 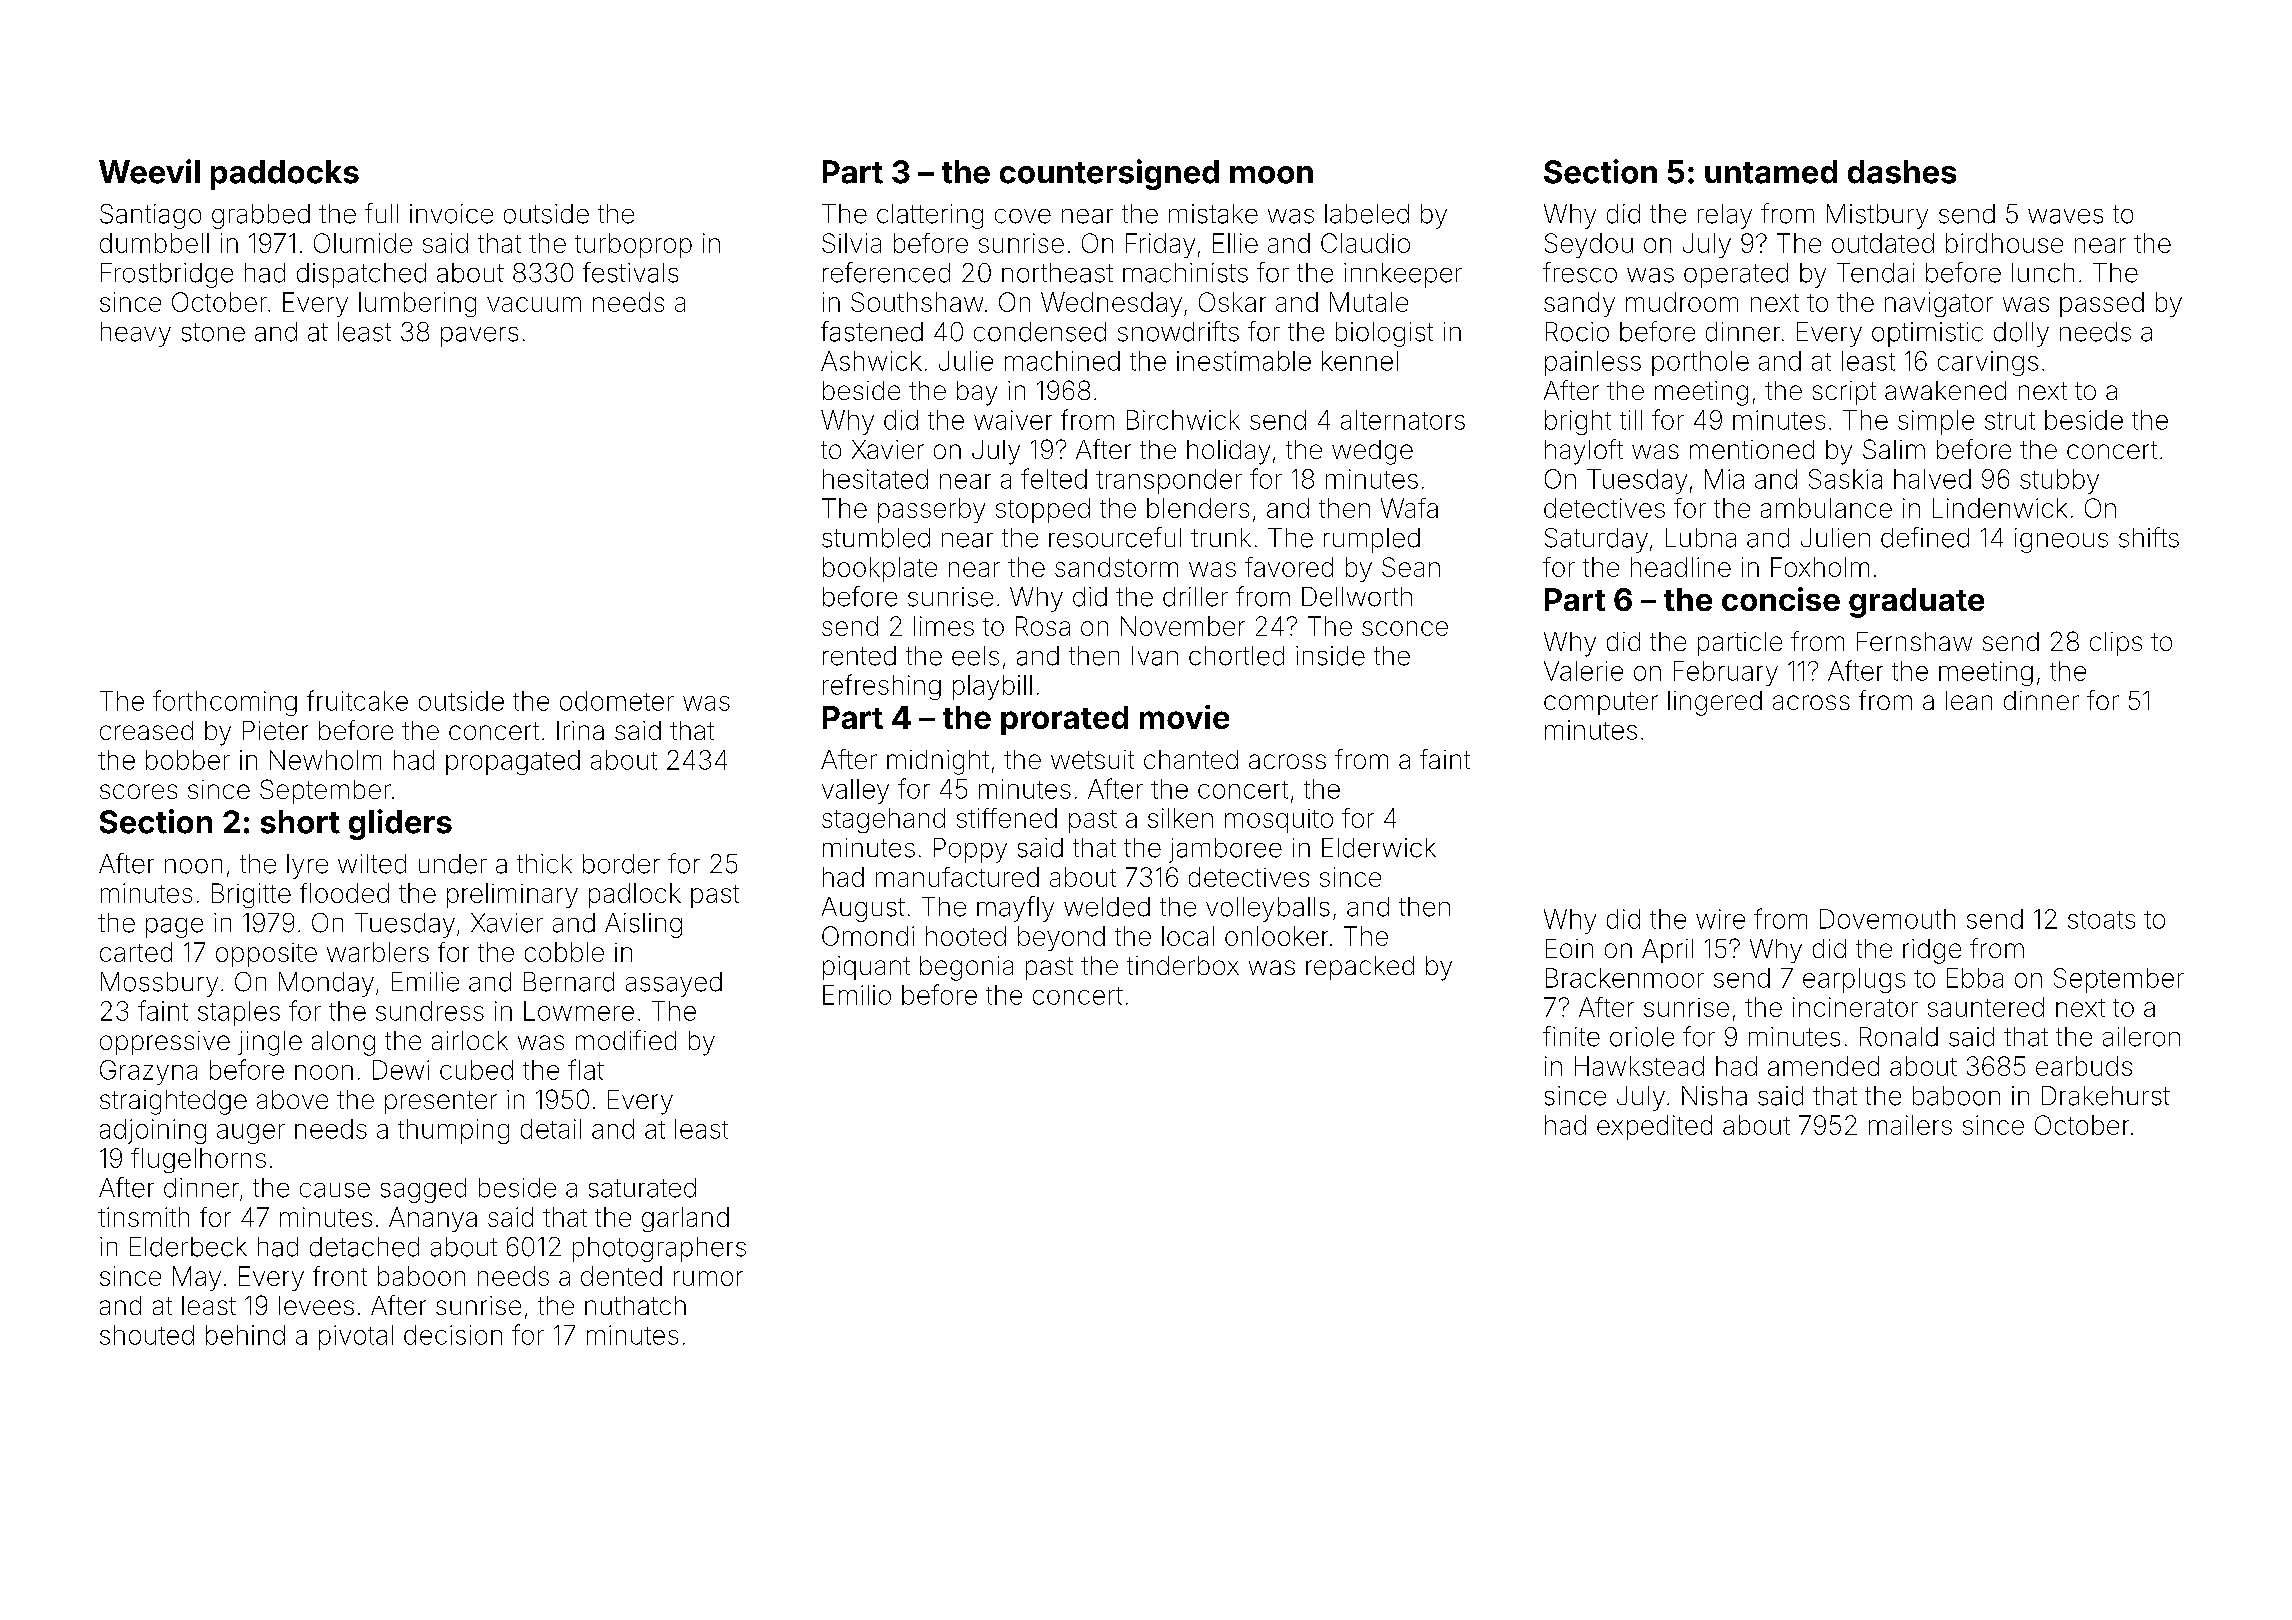 I want to click on aileron, so click(x=2141, y=1037).
